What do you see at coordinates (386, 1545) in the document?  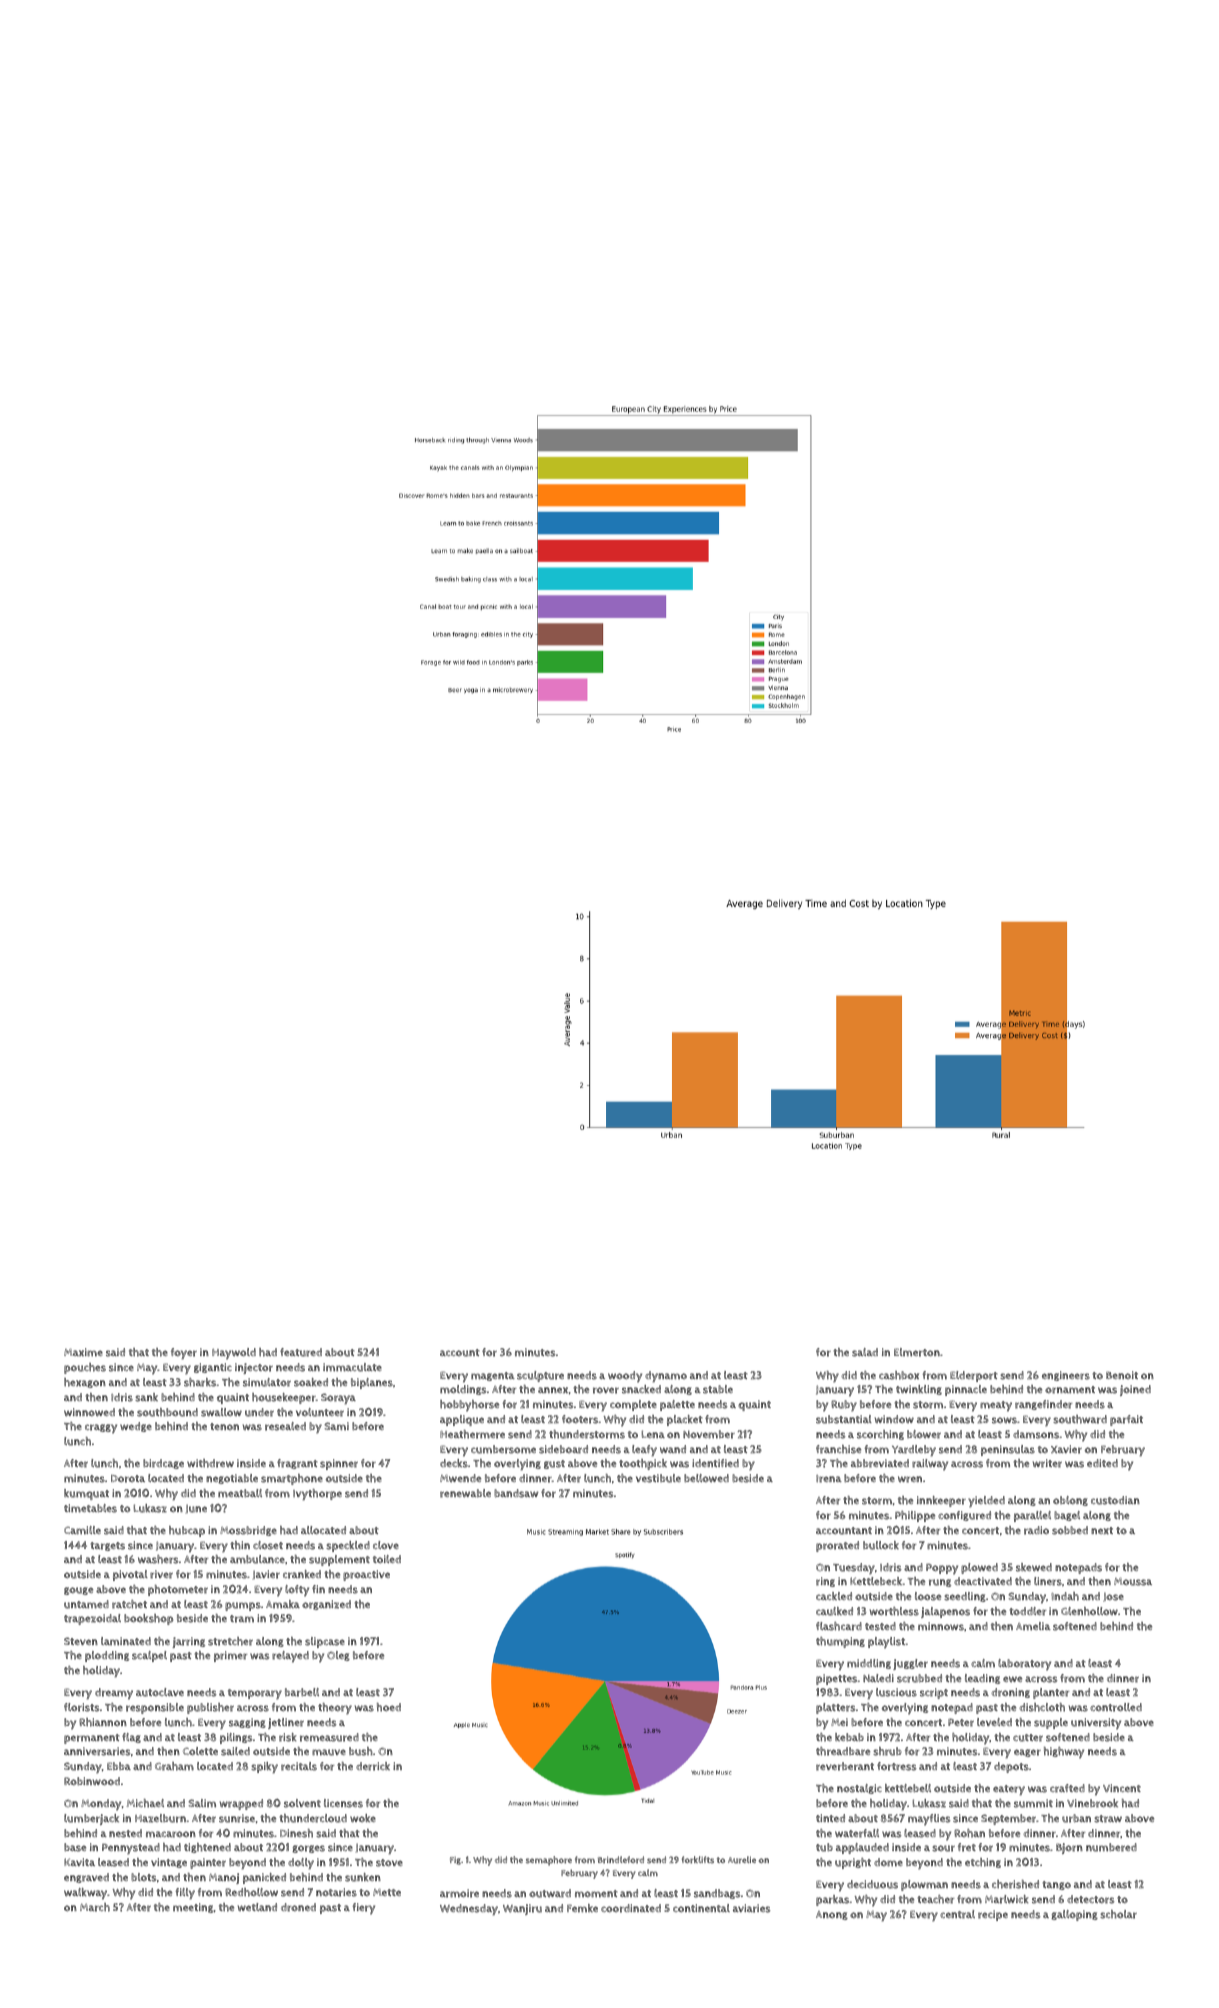 I see `clove` at bounding box center [386, 1545].
